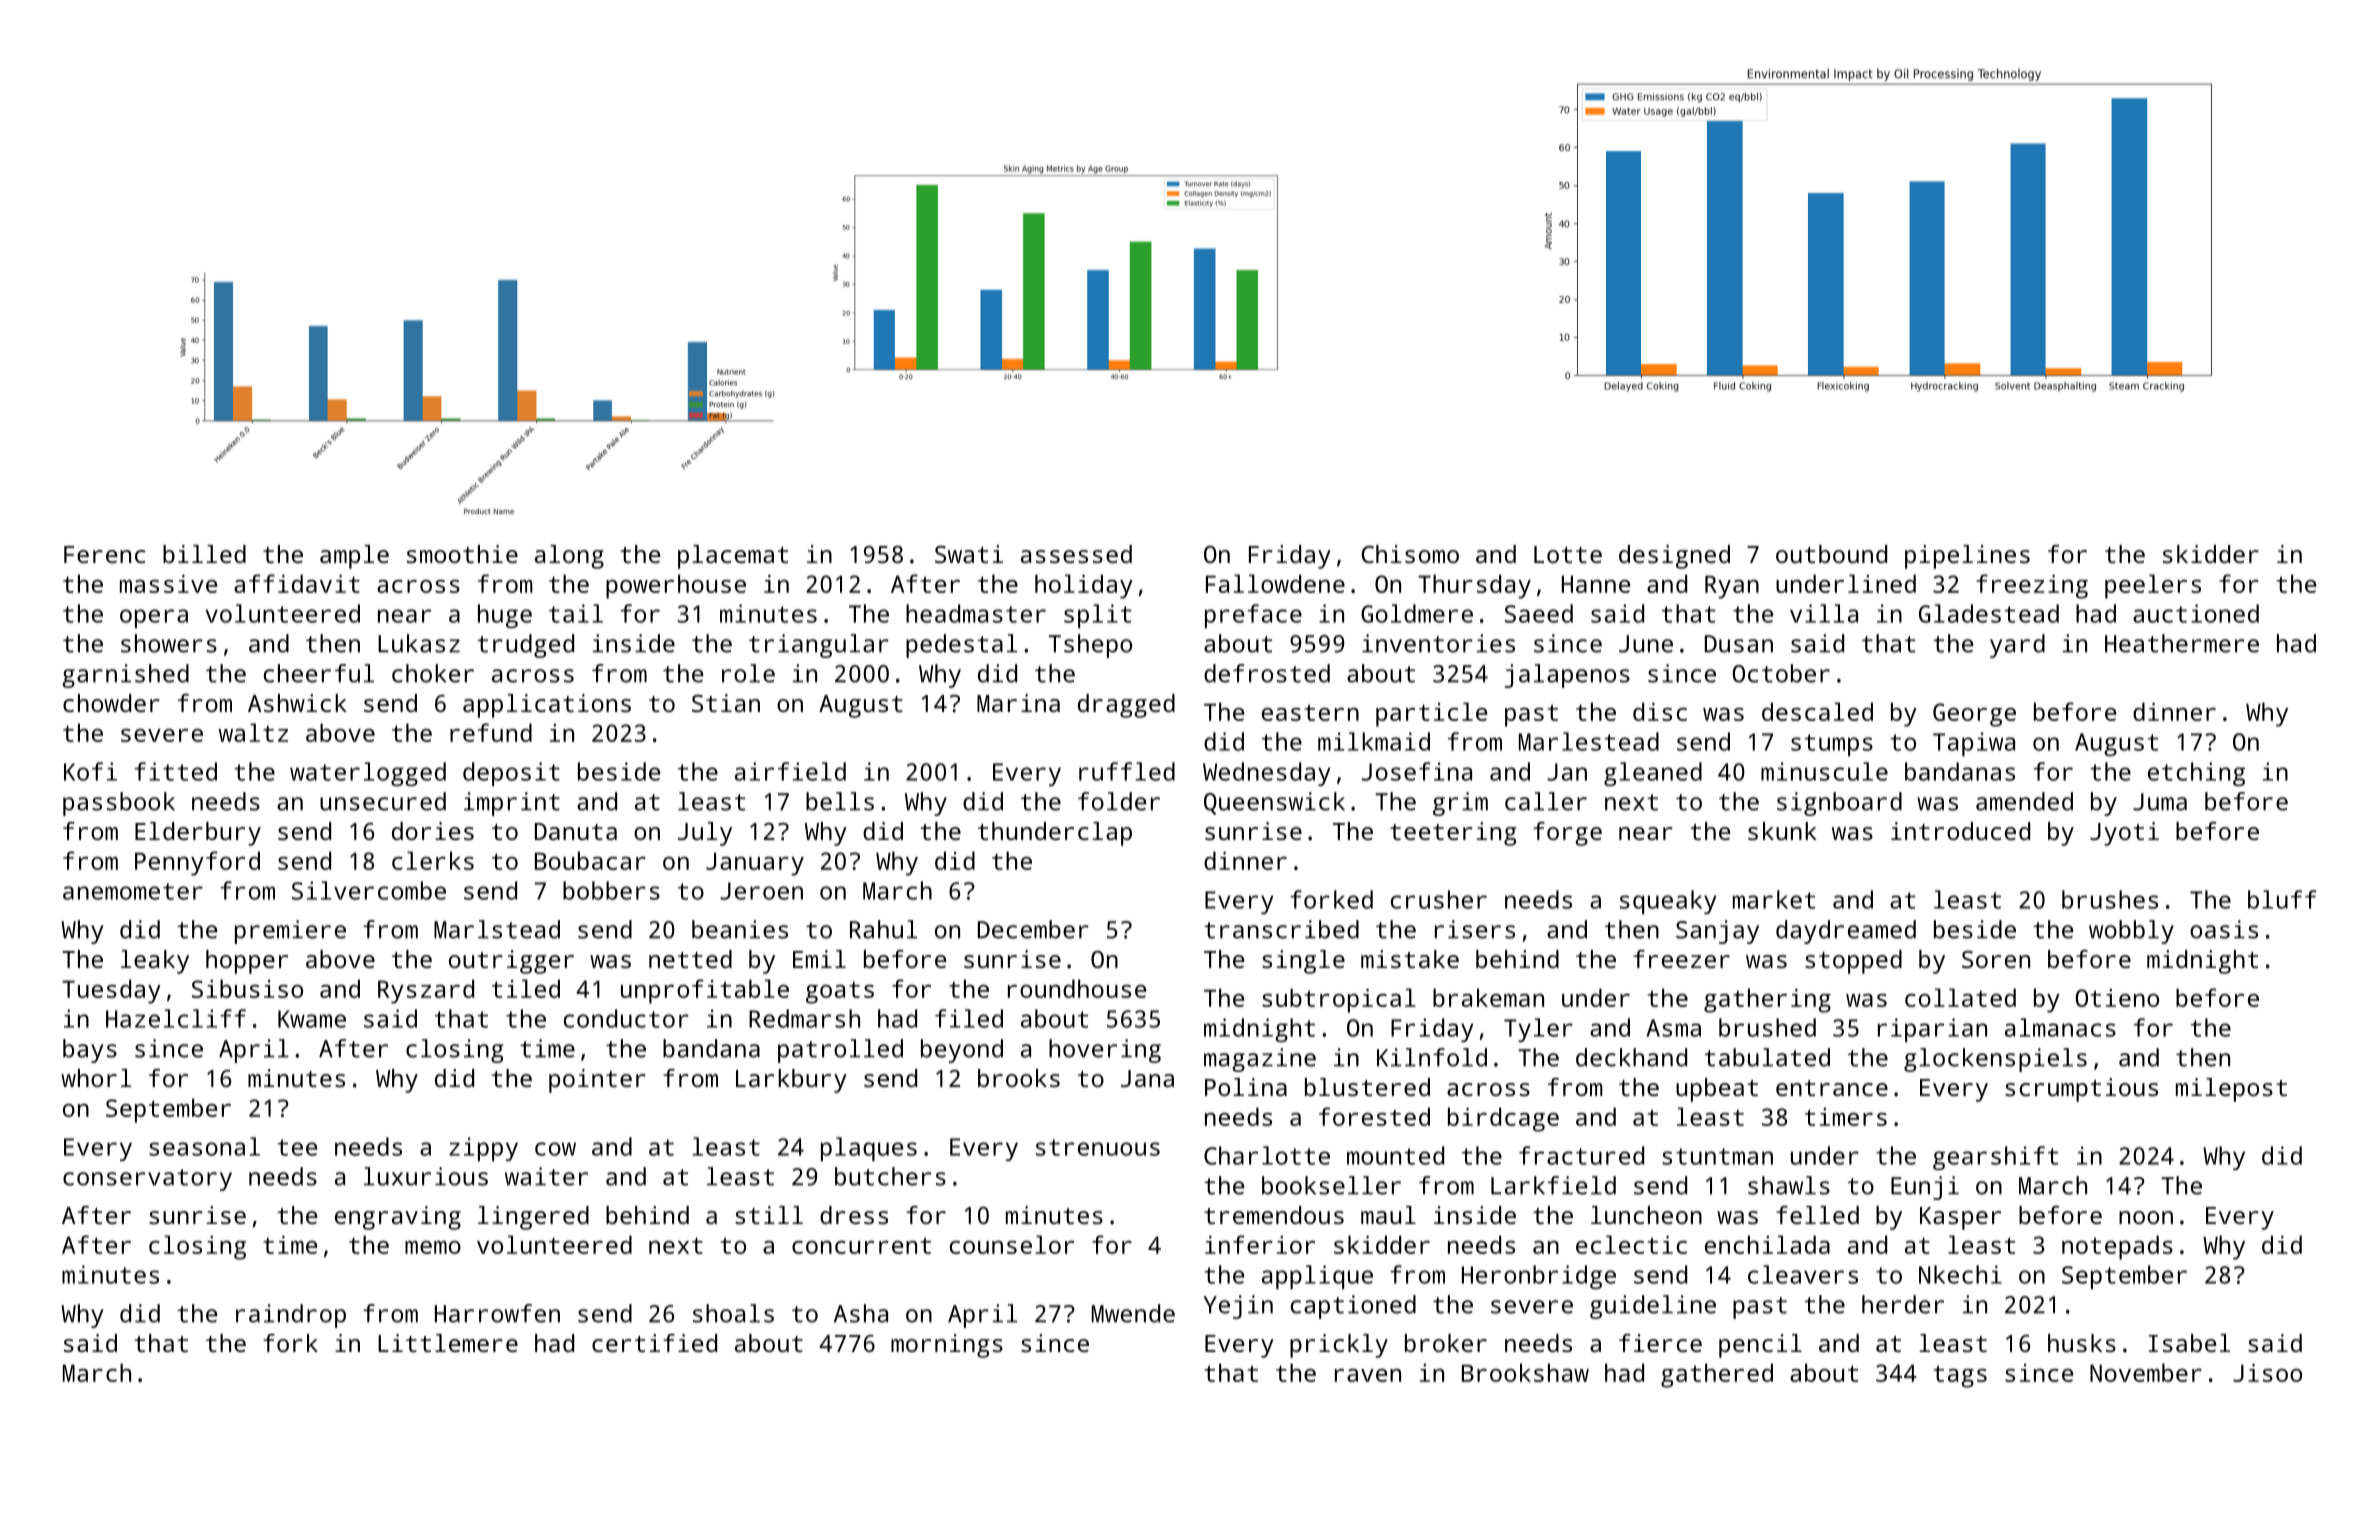 The width and height of the document is (2380, 1540). What do you see at coordinates (168, 584) in the document?
I see `massive` at bounding box center [168, 584].
